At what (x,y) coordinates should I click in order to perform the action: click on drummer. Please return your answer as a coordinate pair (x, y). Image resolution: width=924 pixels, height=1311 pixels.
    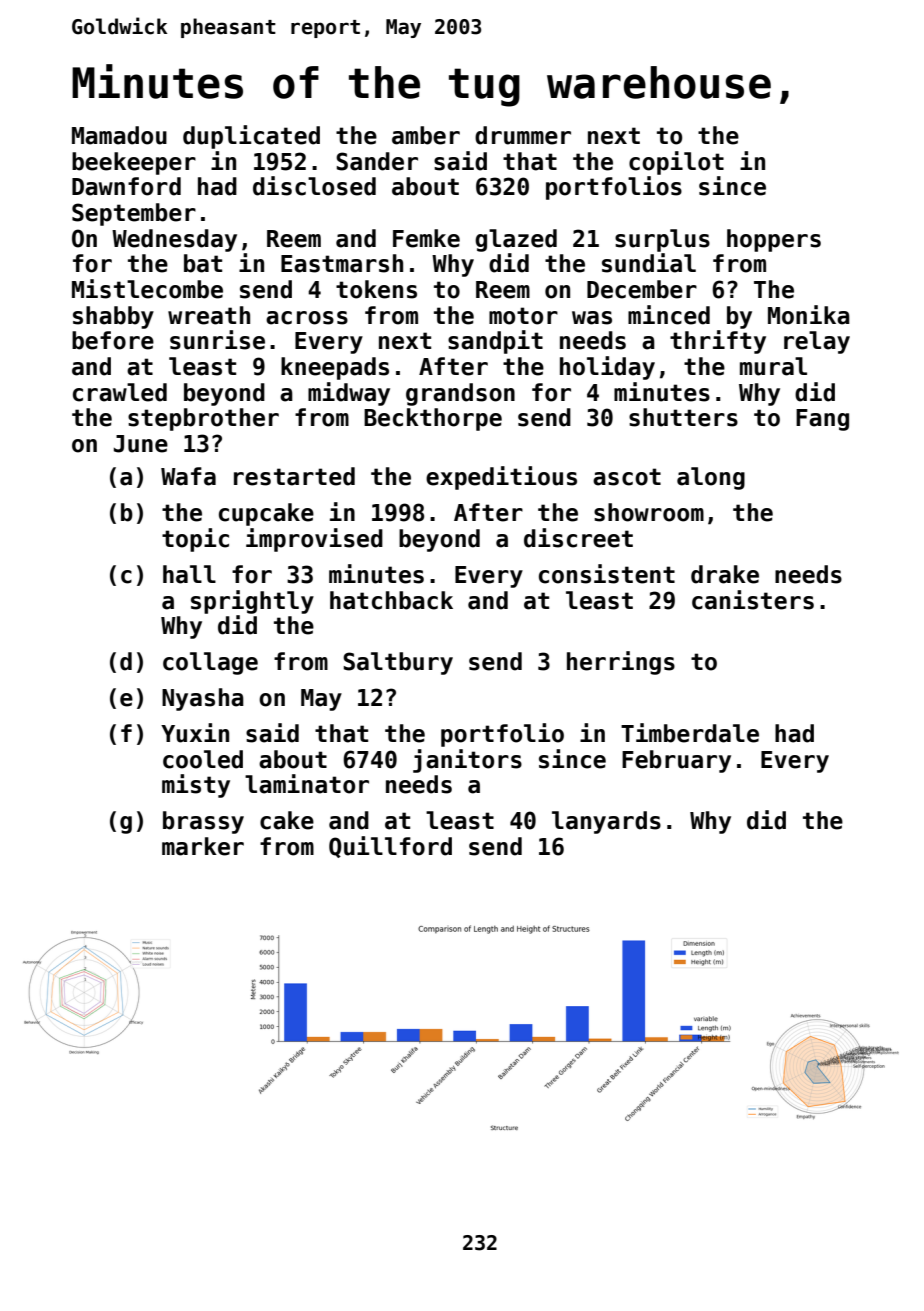
    Looking at the image, I should click on (523, 135).
